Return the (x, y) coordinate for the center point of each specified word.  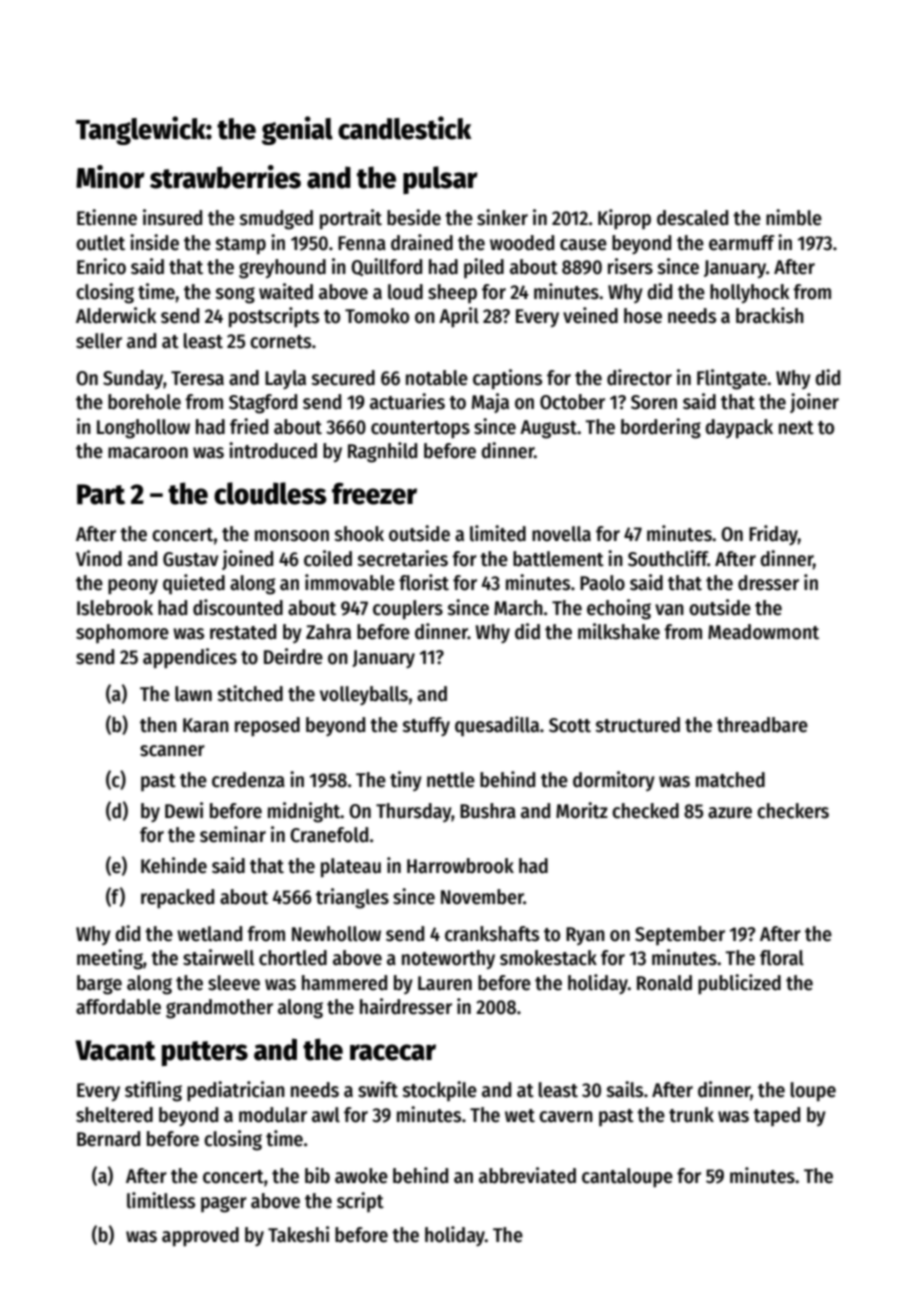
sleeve (234, 983)
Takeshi (298, 1234)
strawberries (225, 177)
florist (424, 582)
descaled (692, 218)
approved (200, 1237)
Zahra (328, 632)
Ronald (664, 983)
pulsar (440, 180)
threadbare (762, 725)
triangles (352, 898)
